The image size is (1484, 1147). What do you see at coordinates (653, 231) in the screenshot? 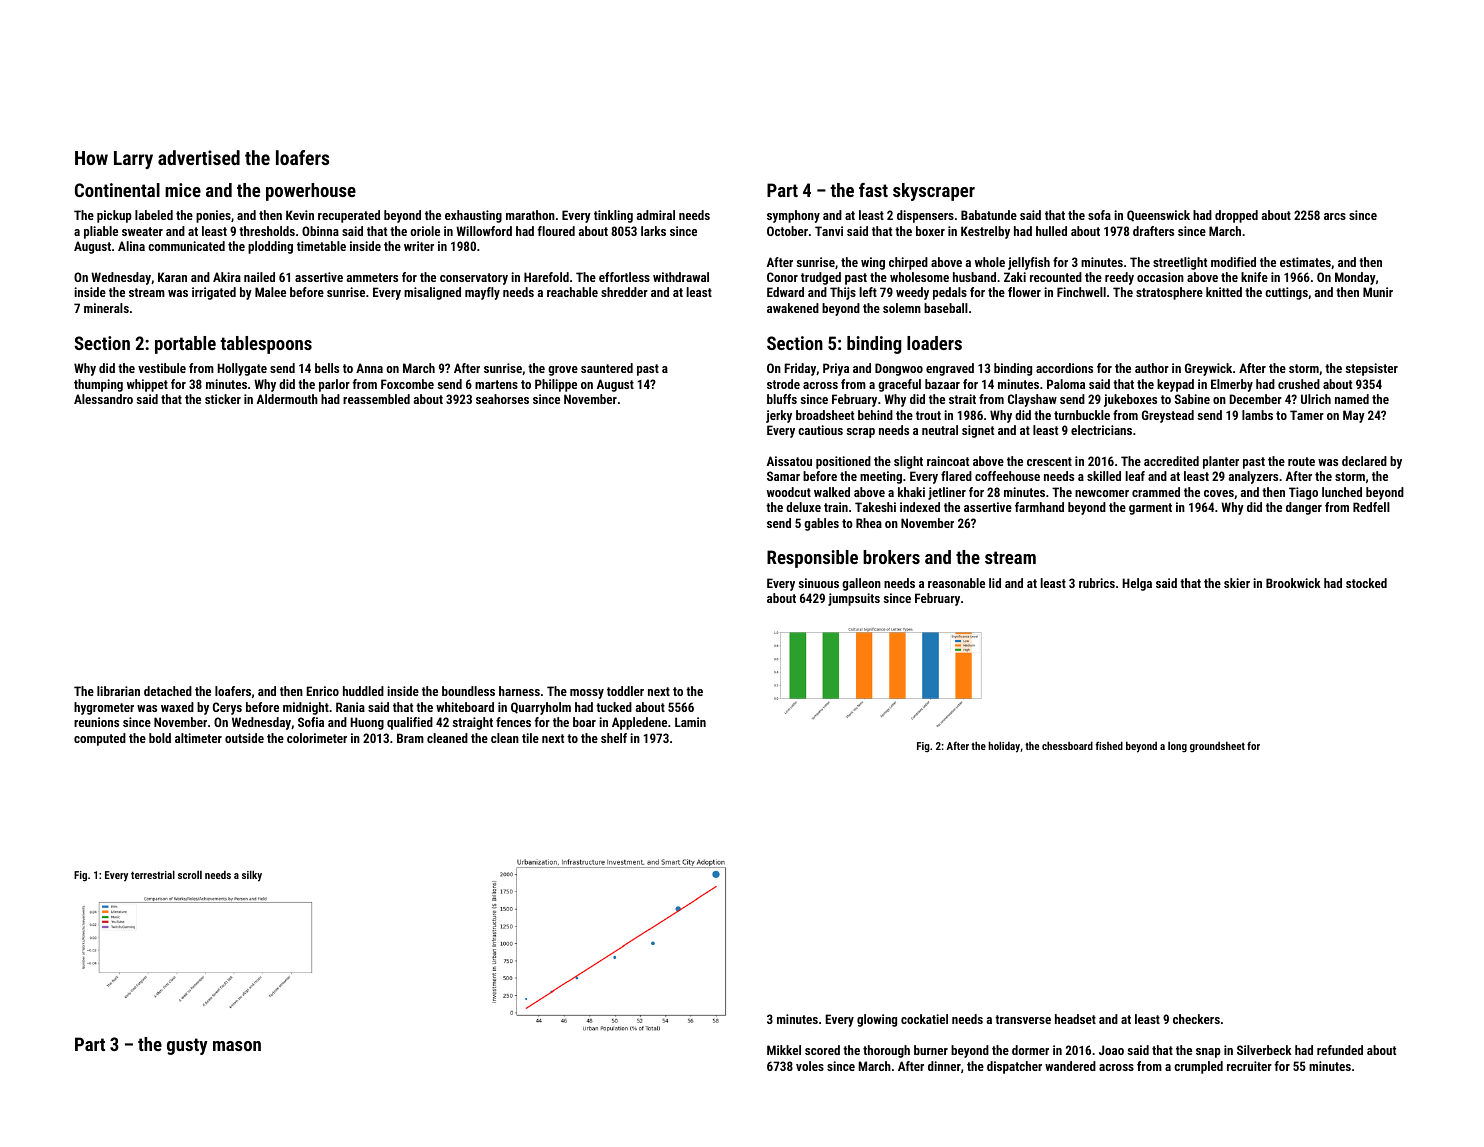
I see `larks` at bounding box center [653, 231].
